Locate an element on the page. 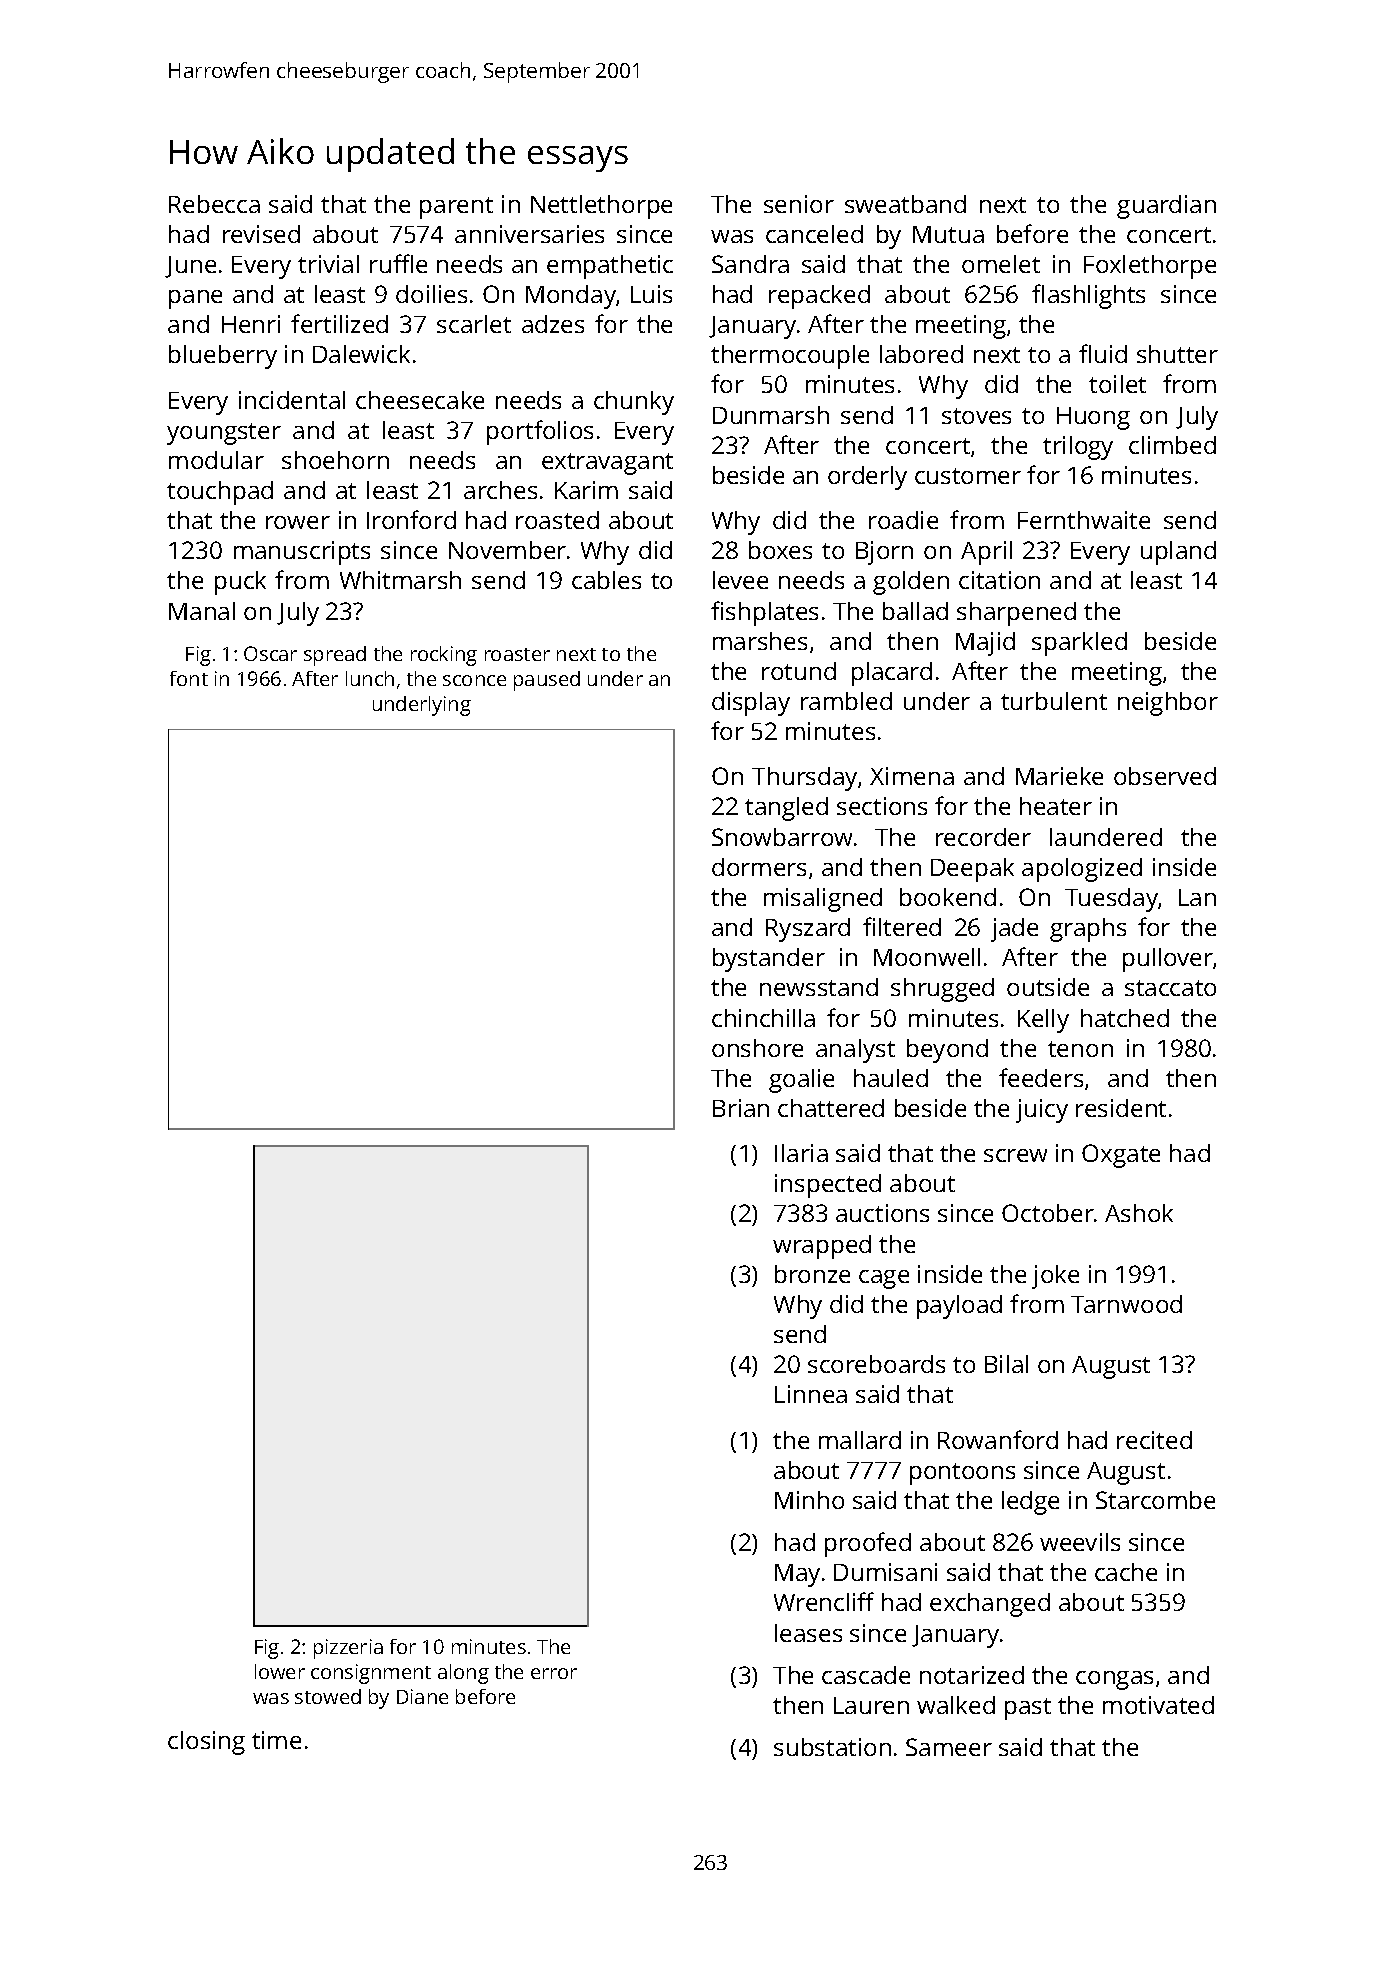 This page has width=1386, height=1969. error is located at coordinates (554, 1673).
